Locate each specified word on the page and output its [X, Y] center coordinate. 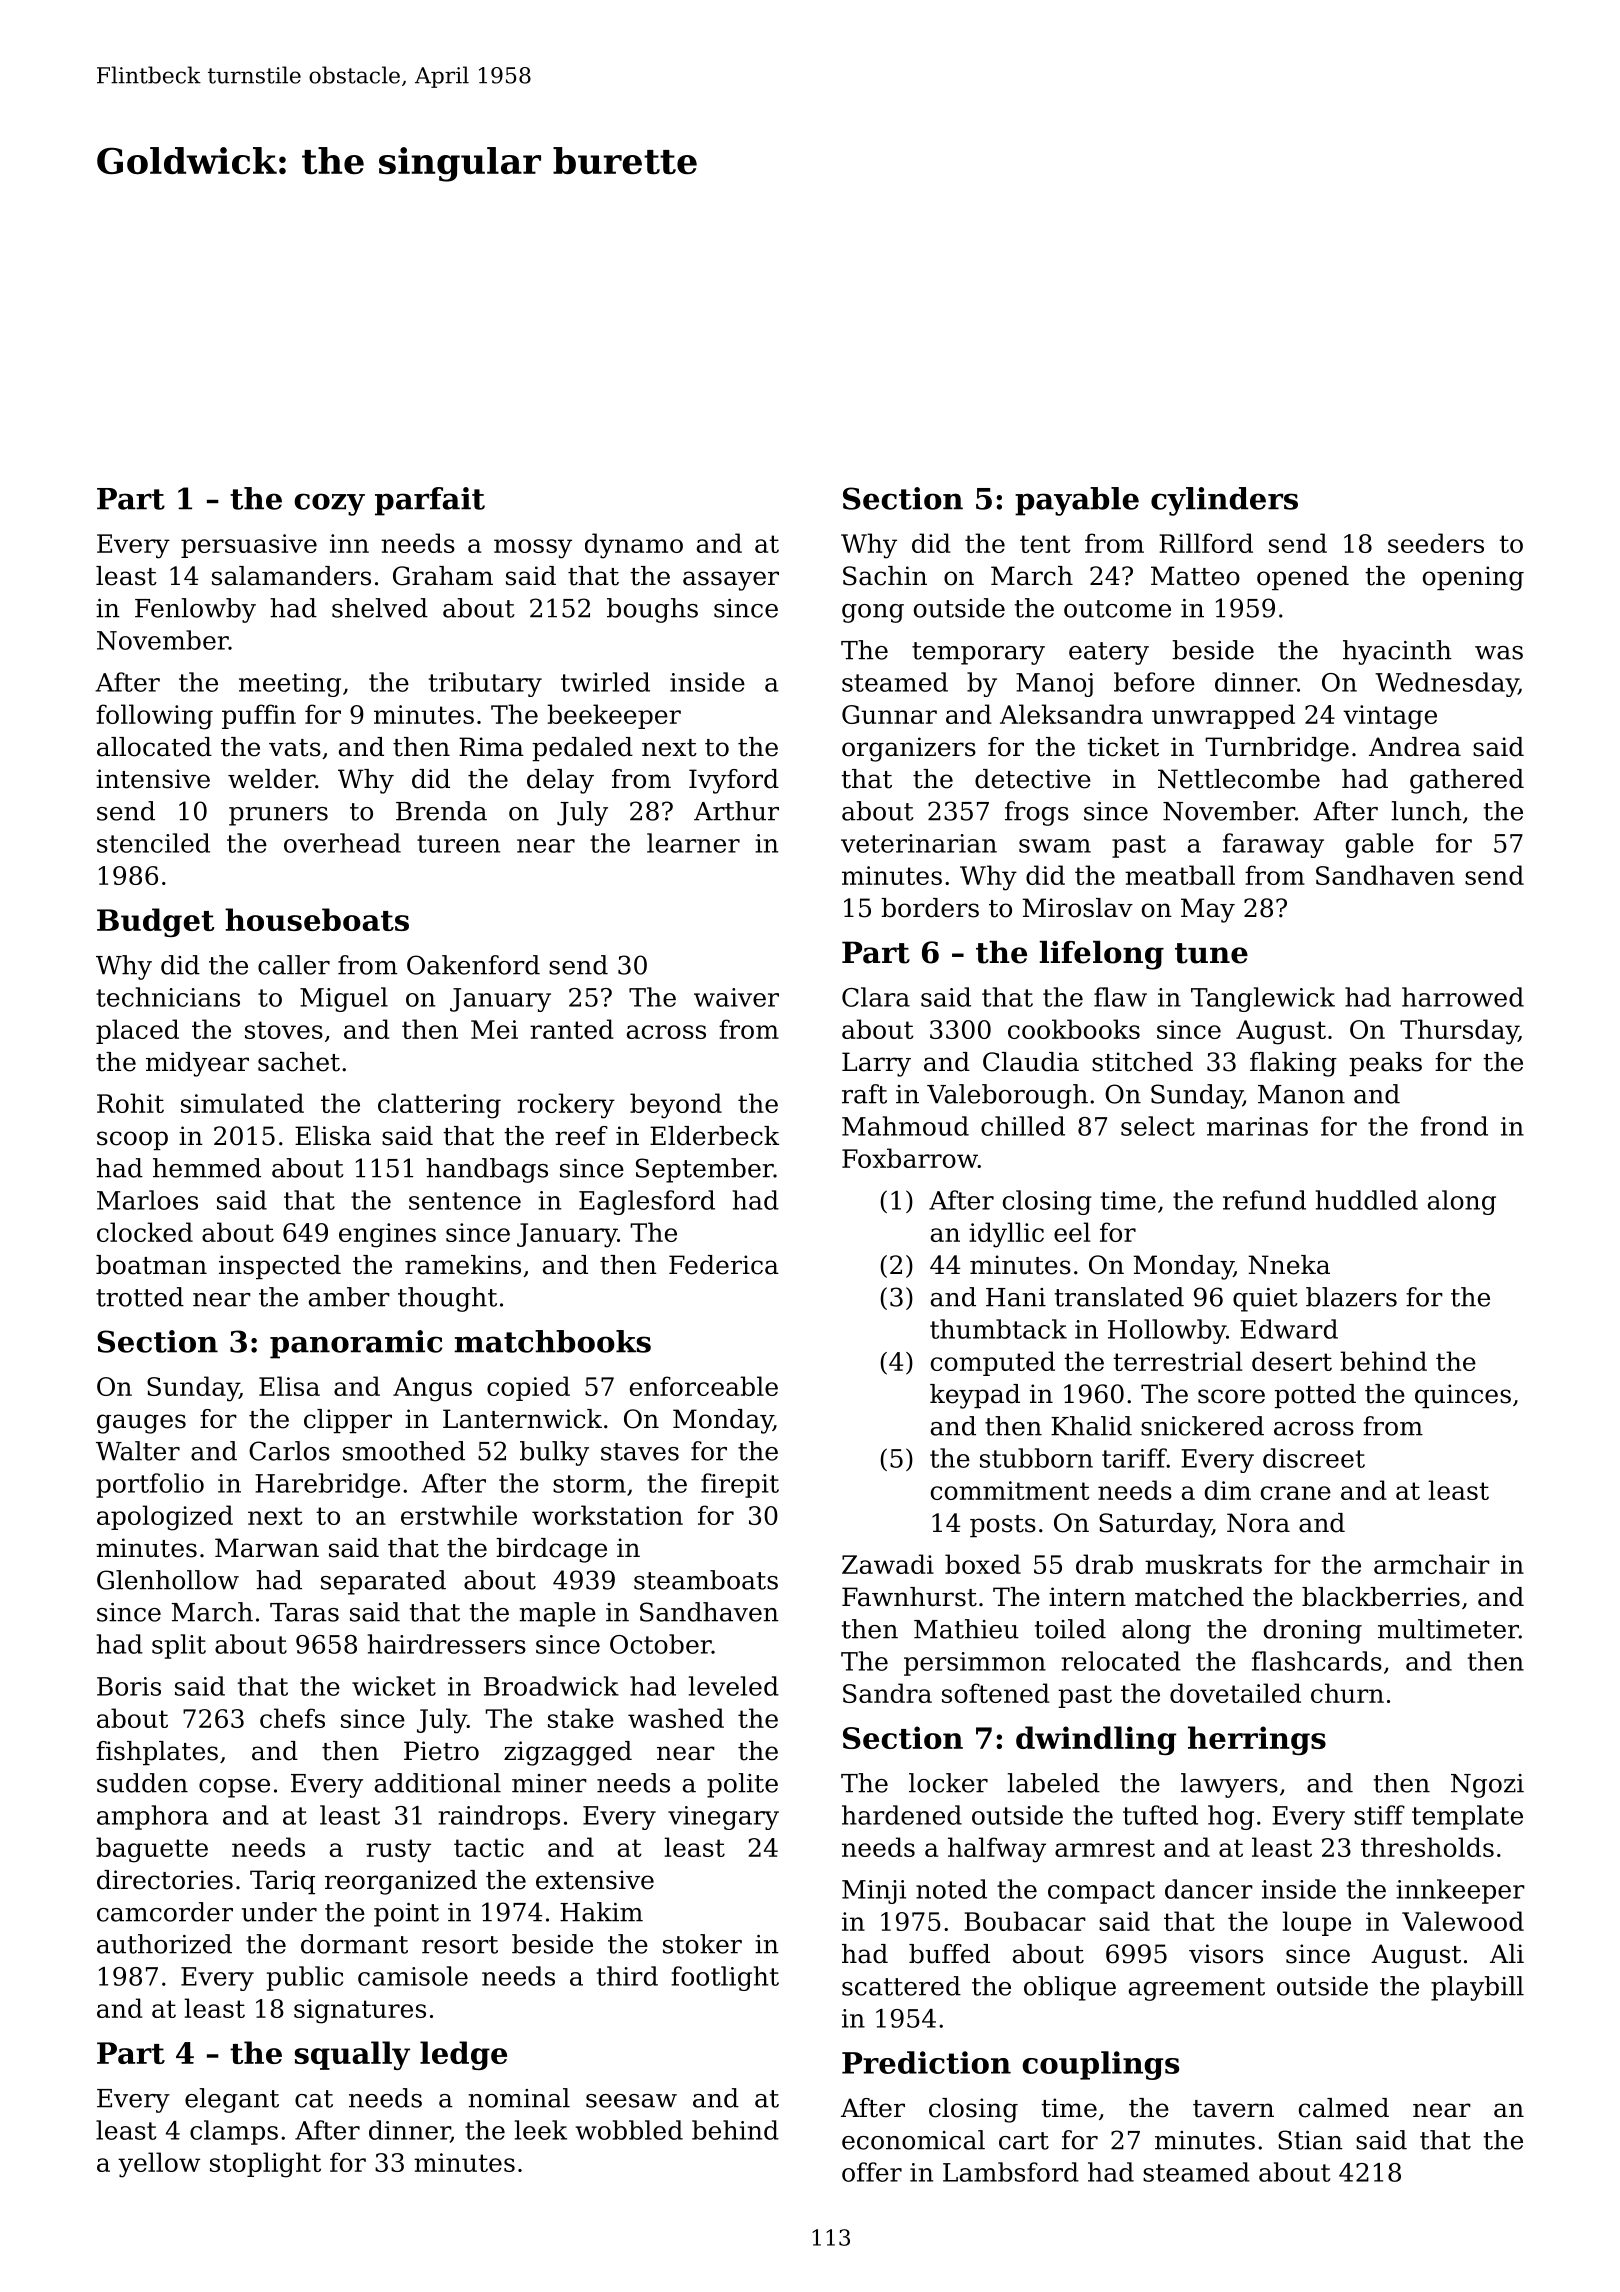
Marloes [147, 1200]
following [154, 717]
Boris [129, 1686]
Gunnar [889, 714]
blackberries [1381, 1597]
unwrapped [1223, 716]
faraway [1273, 845]
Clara [876, 997]
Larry [876, 1064]
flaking [1293, 1064]
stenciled [153, 843]
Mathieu [966, 1629]
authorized [164, 1944]
